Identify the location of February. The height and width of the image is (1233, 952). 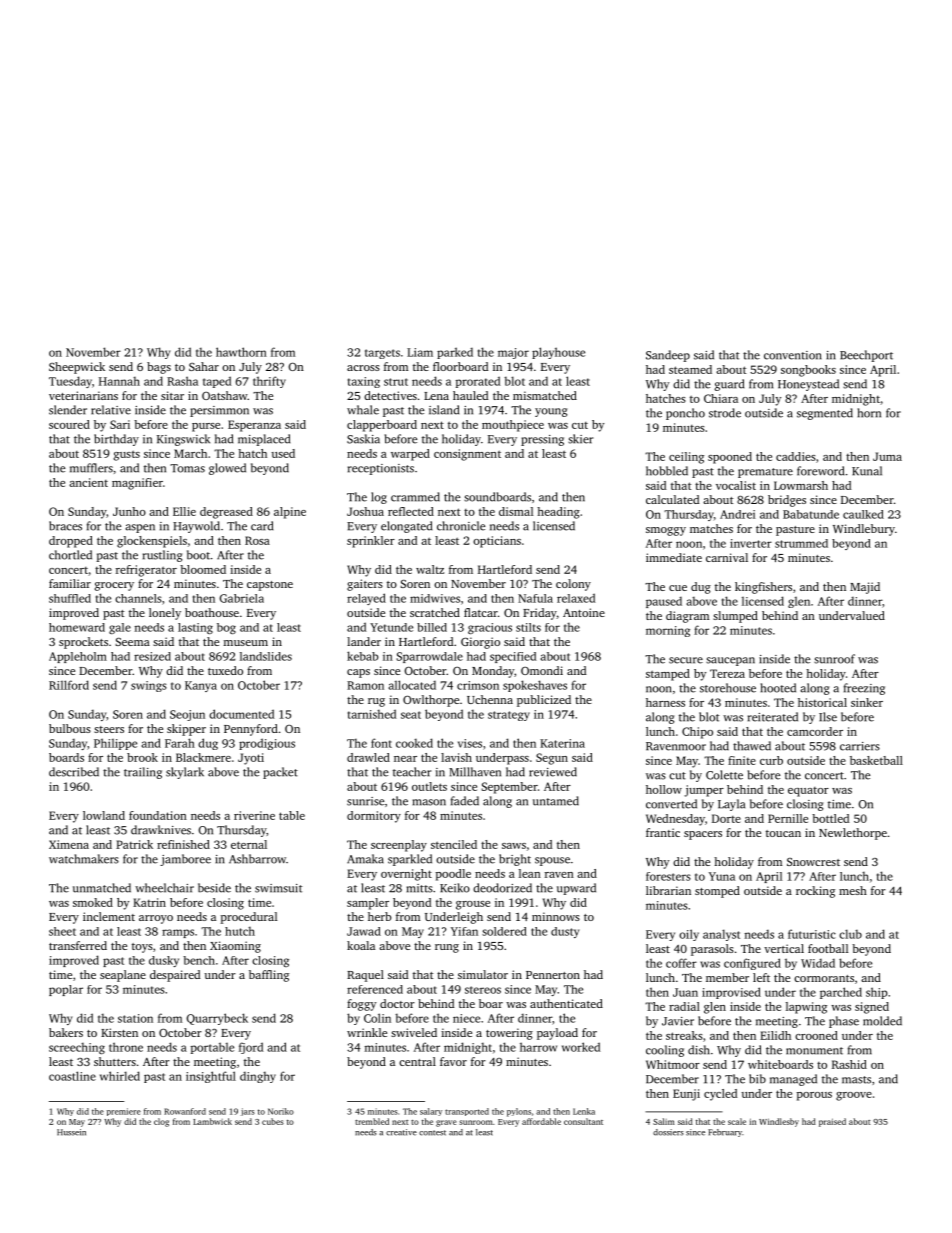
(725, 1133).
